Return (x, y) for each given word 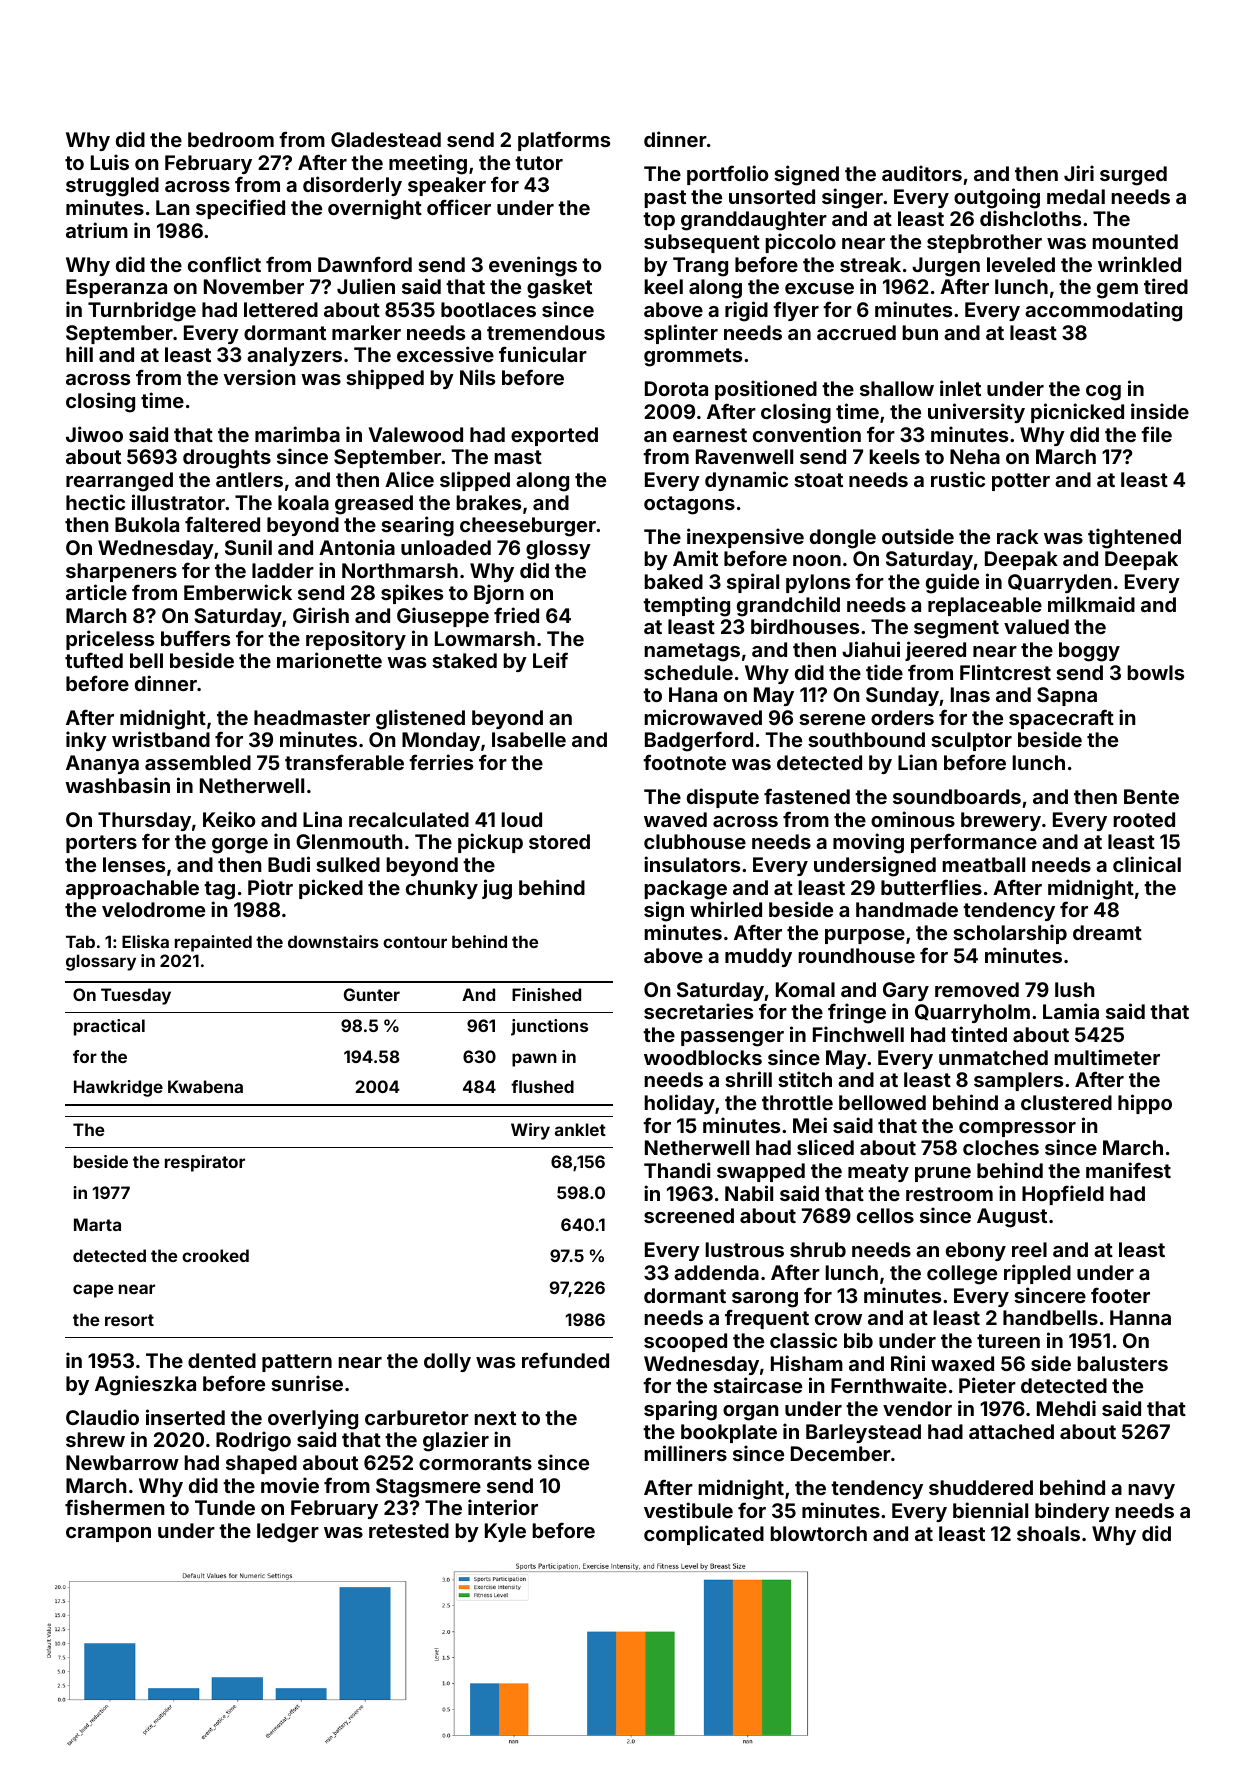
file (1156, 434)
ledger (288, 1533)
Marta (97, 1224)
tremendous (546, 332)
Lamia (1071, 1011)
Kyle (505, 1532)
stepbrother (984, 243)
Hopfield (1063, 1195)
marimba (297, 434)
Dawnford (365, 264)
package (685, 890)
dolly (447, 1362)
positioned (766, 390)
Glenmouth (349, 841)
